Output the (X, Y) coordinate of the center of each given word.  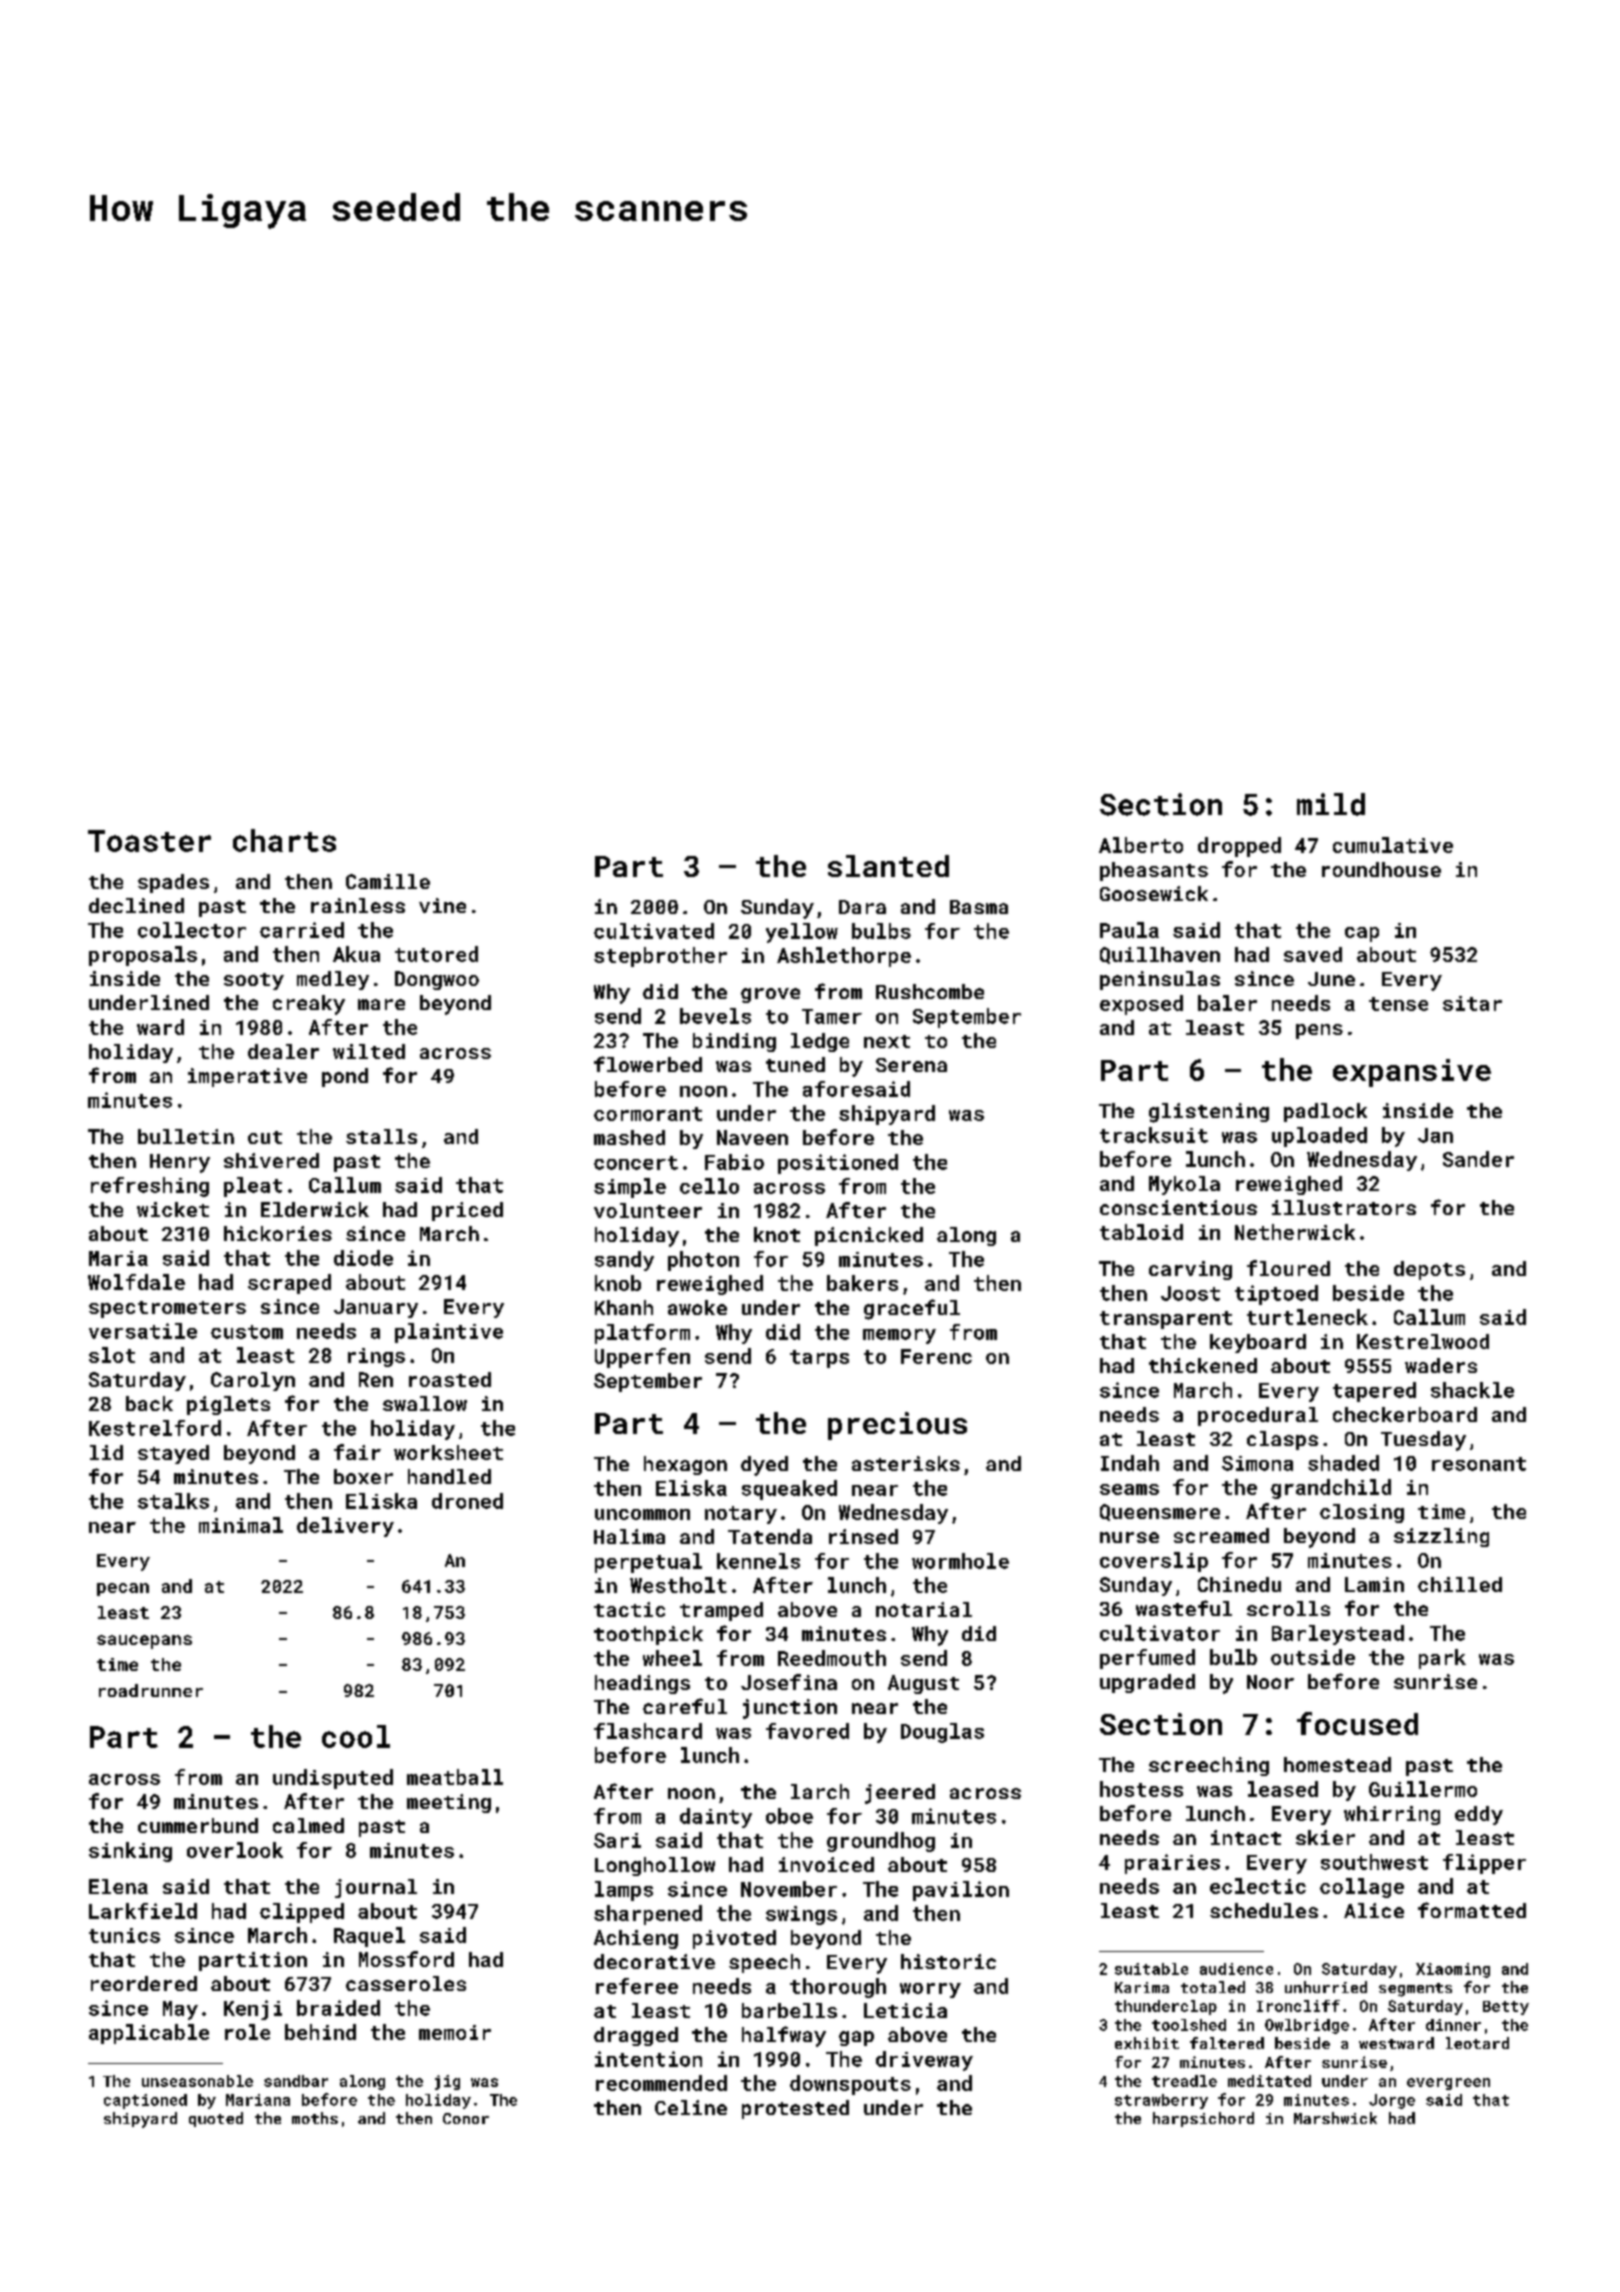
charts (284, 840)
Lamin (1374, 1584)
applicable (149, 2034)
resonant (1479, 1464)
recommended (661, 2083)
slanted (888, 866)
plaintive (449, 1333)
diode (363, 1258)
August (923, 1684)
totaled (1213, 1987)
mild (1331, 804)
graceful (912, 1309)
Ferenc (936, 1356)
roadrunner (151, 1690)
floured (1288, 1268)
